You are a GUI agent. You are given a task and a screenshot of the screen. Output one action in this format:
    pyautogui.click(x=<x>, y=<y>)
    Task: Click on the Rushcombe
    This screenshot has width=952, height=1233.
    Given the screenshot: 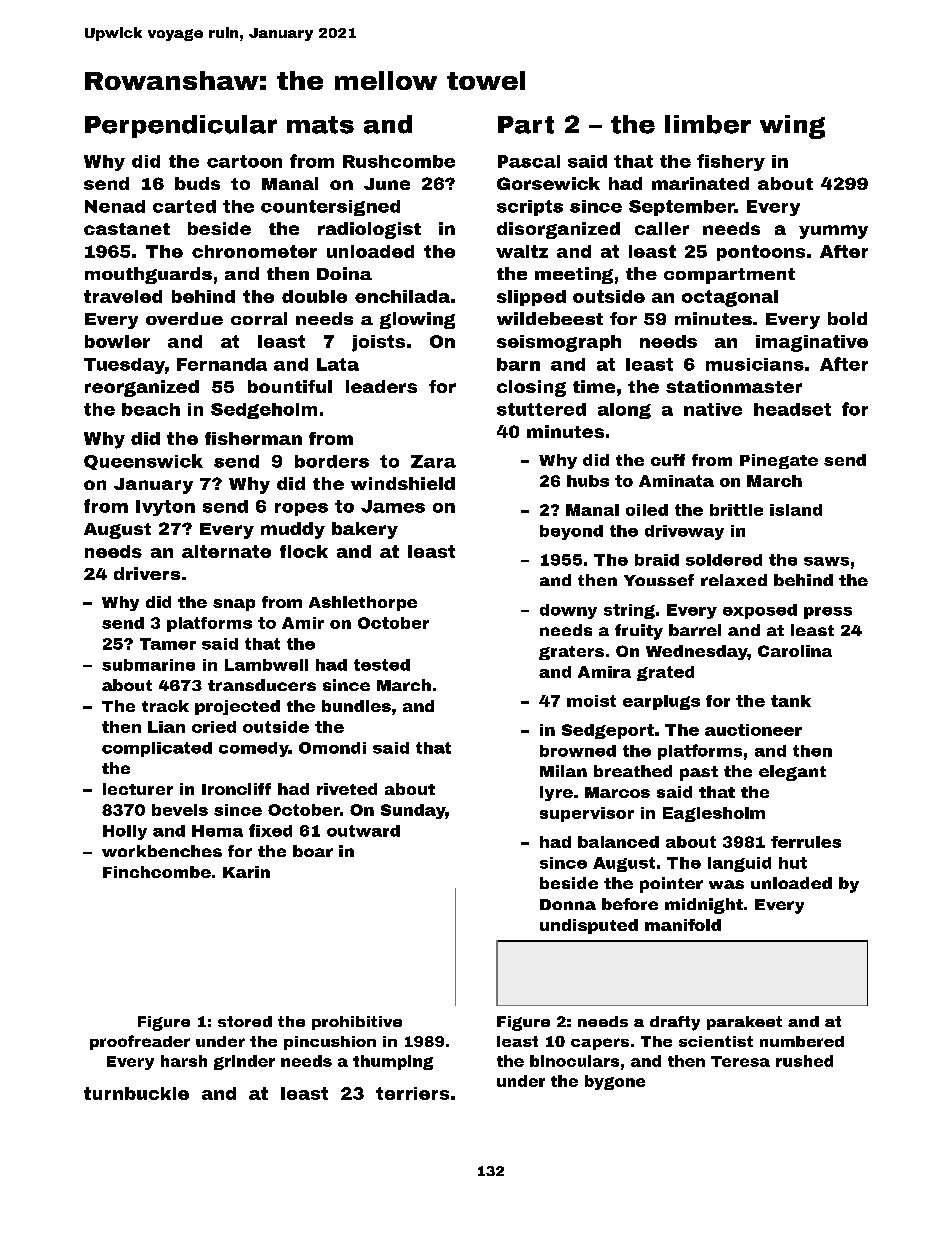 What is the action you would take?
    pyautogui.click(x=399, y=161)
